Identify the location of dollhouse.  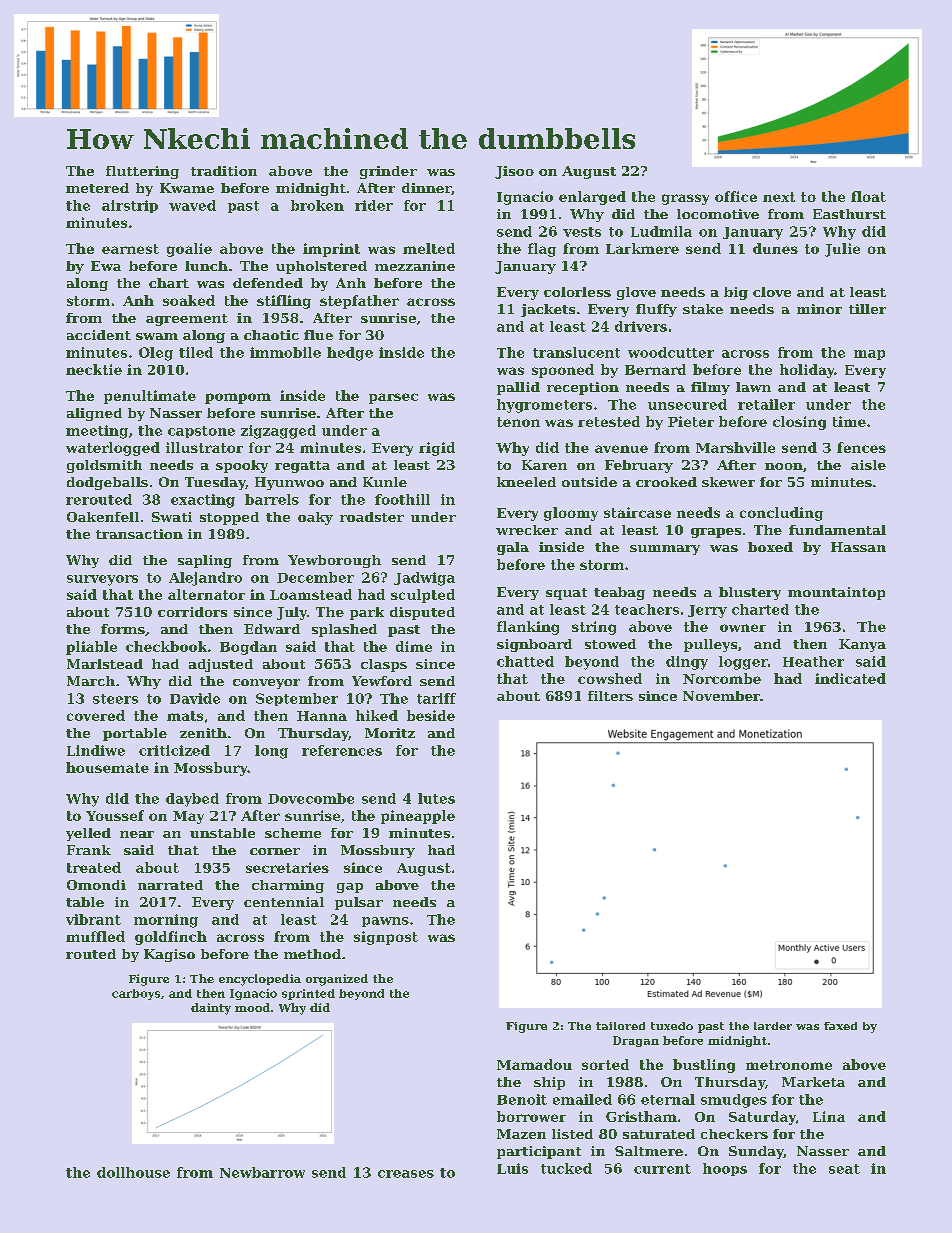
(133, 1172).
